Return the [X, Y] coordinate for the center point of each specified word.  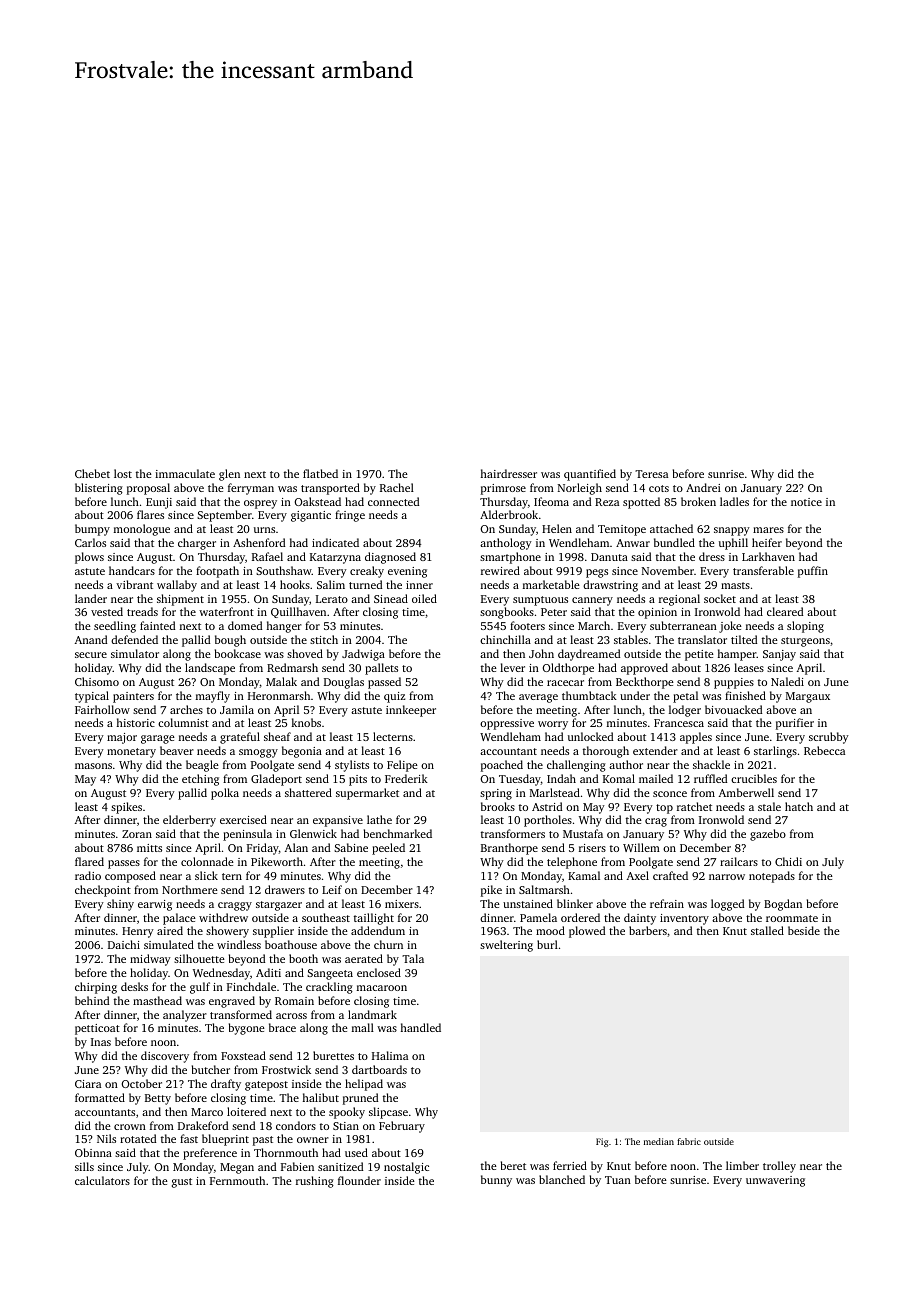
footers [527, 625]
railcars [739, 861]
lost [123, 473]
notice [806, 502]
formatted [100, 1097]
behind [92, 1000]
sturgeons [805, 642]
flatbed [320, 473]
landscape [210, 669]
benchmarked [398, 833]
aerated [364, 958]
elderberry [189, 821]
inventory [684, 919]
